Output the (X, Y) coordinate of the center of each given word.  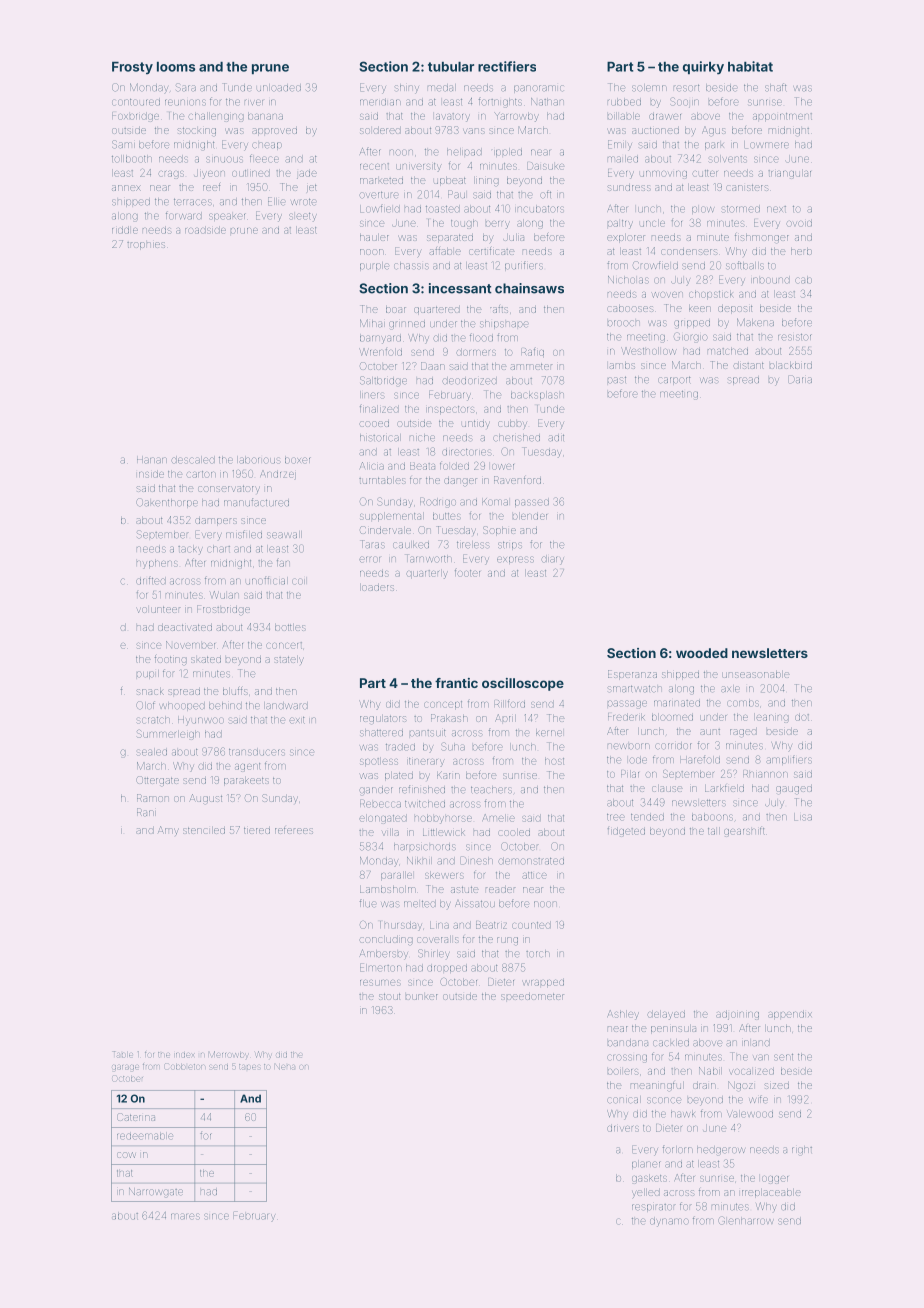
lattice (534, 875)
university (419, 167)
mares (185, 1217)
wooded (702, 653)
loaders (377, 587)
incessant (460, 288)
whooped (182, 706)
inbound (770, 280)
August (205, 799)
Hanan (152, 460)
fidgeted (626, 832)
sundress (628, 188)
